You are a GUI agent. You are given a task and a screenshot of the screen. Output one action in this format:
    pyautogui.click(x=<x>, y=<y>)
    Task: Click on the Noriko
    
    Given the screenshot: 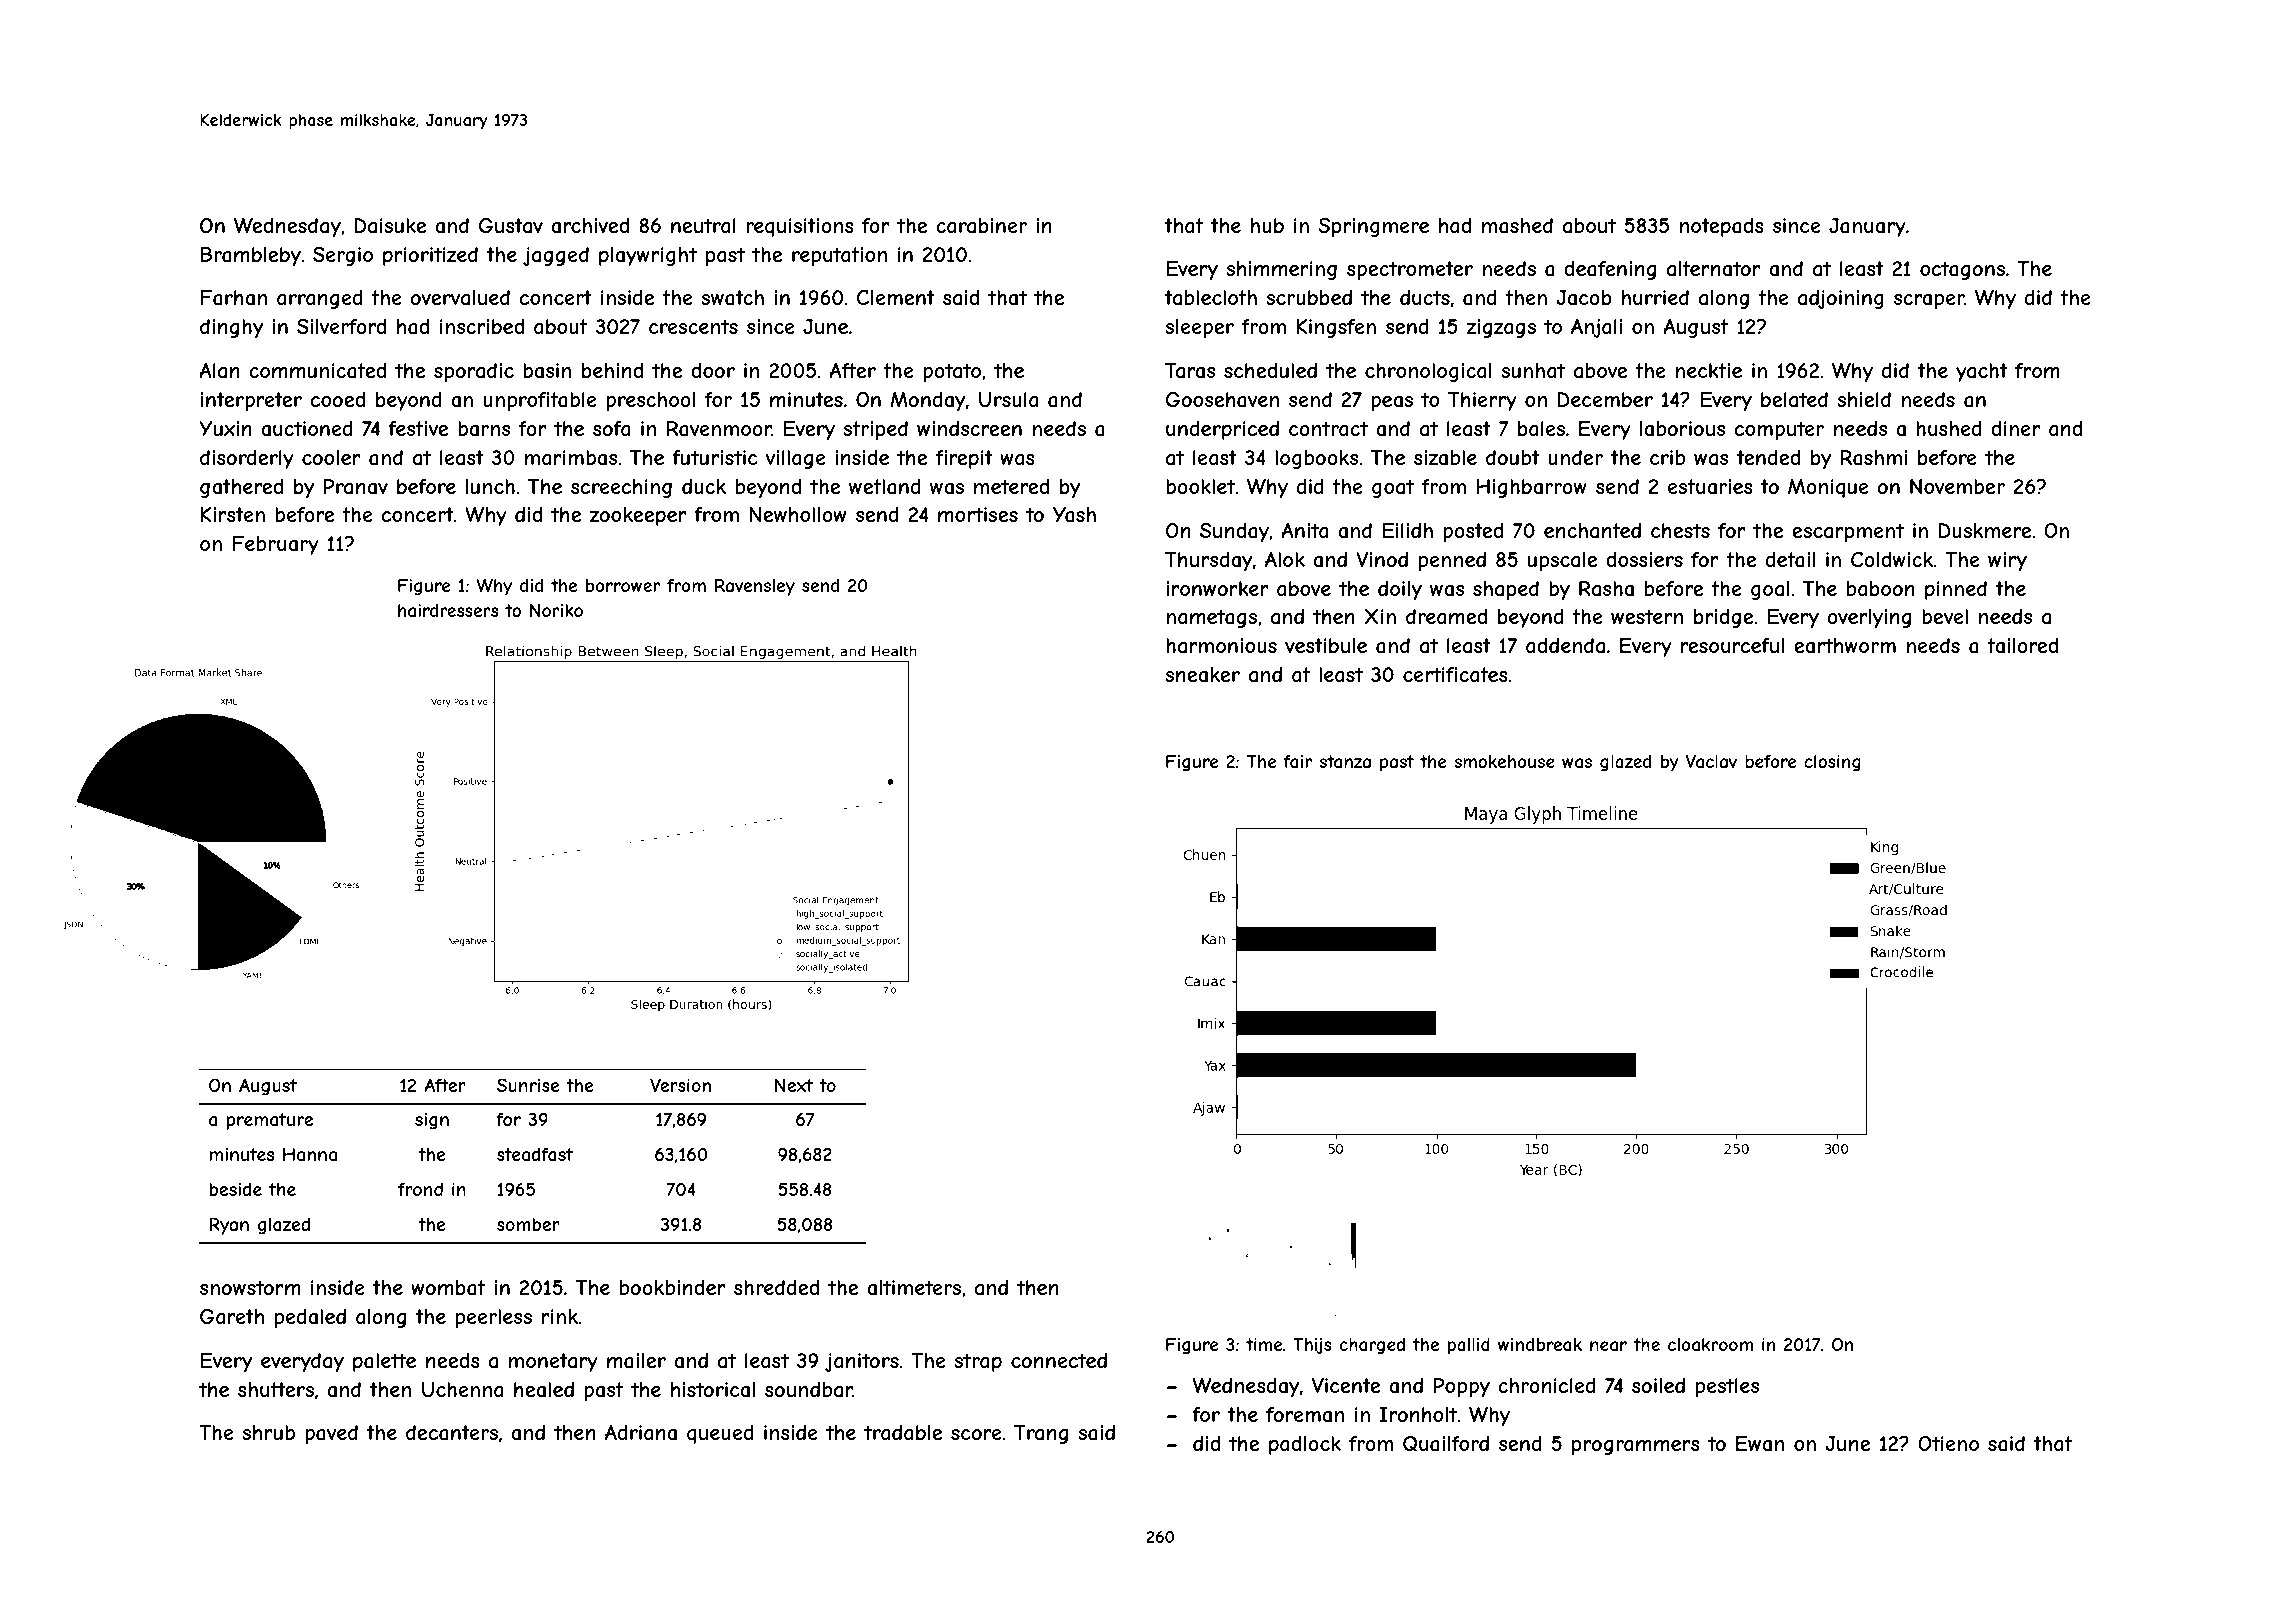 What is the action you would take?
    pyautogui.click(x=556, y=610)
